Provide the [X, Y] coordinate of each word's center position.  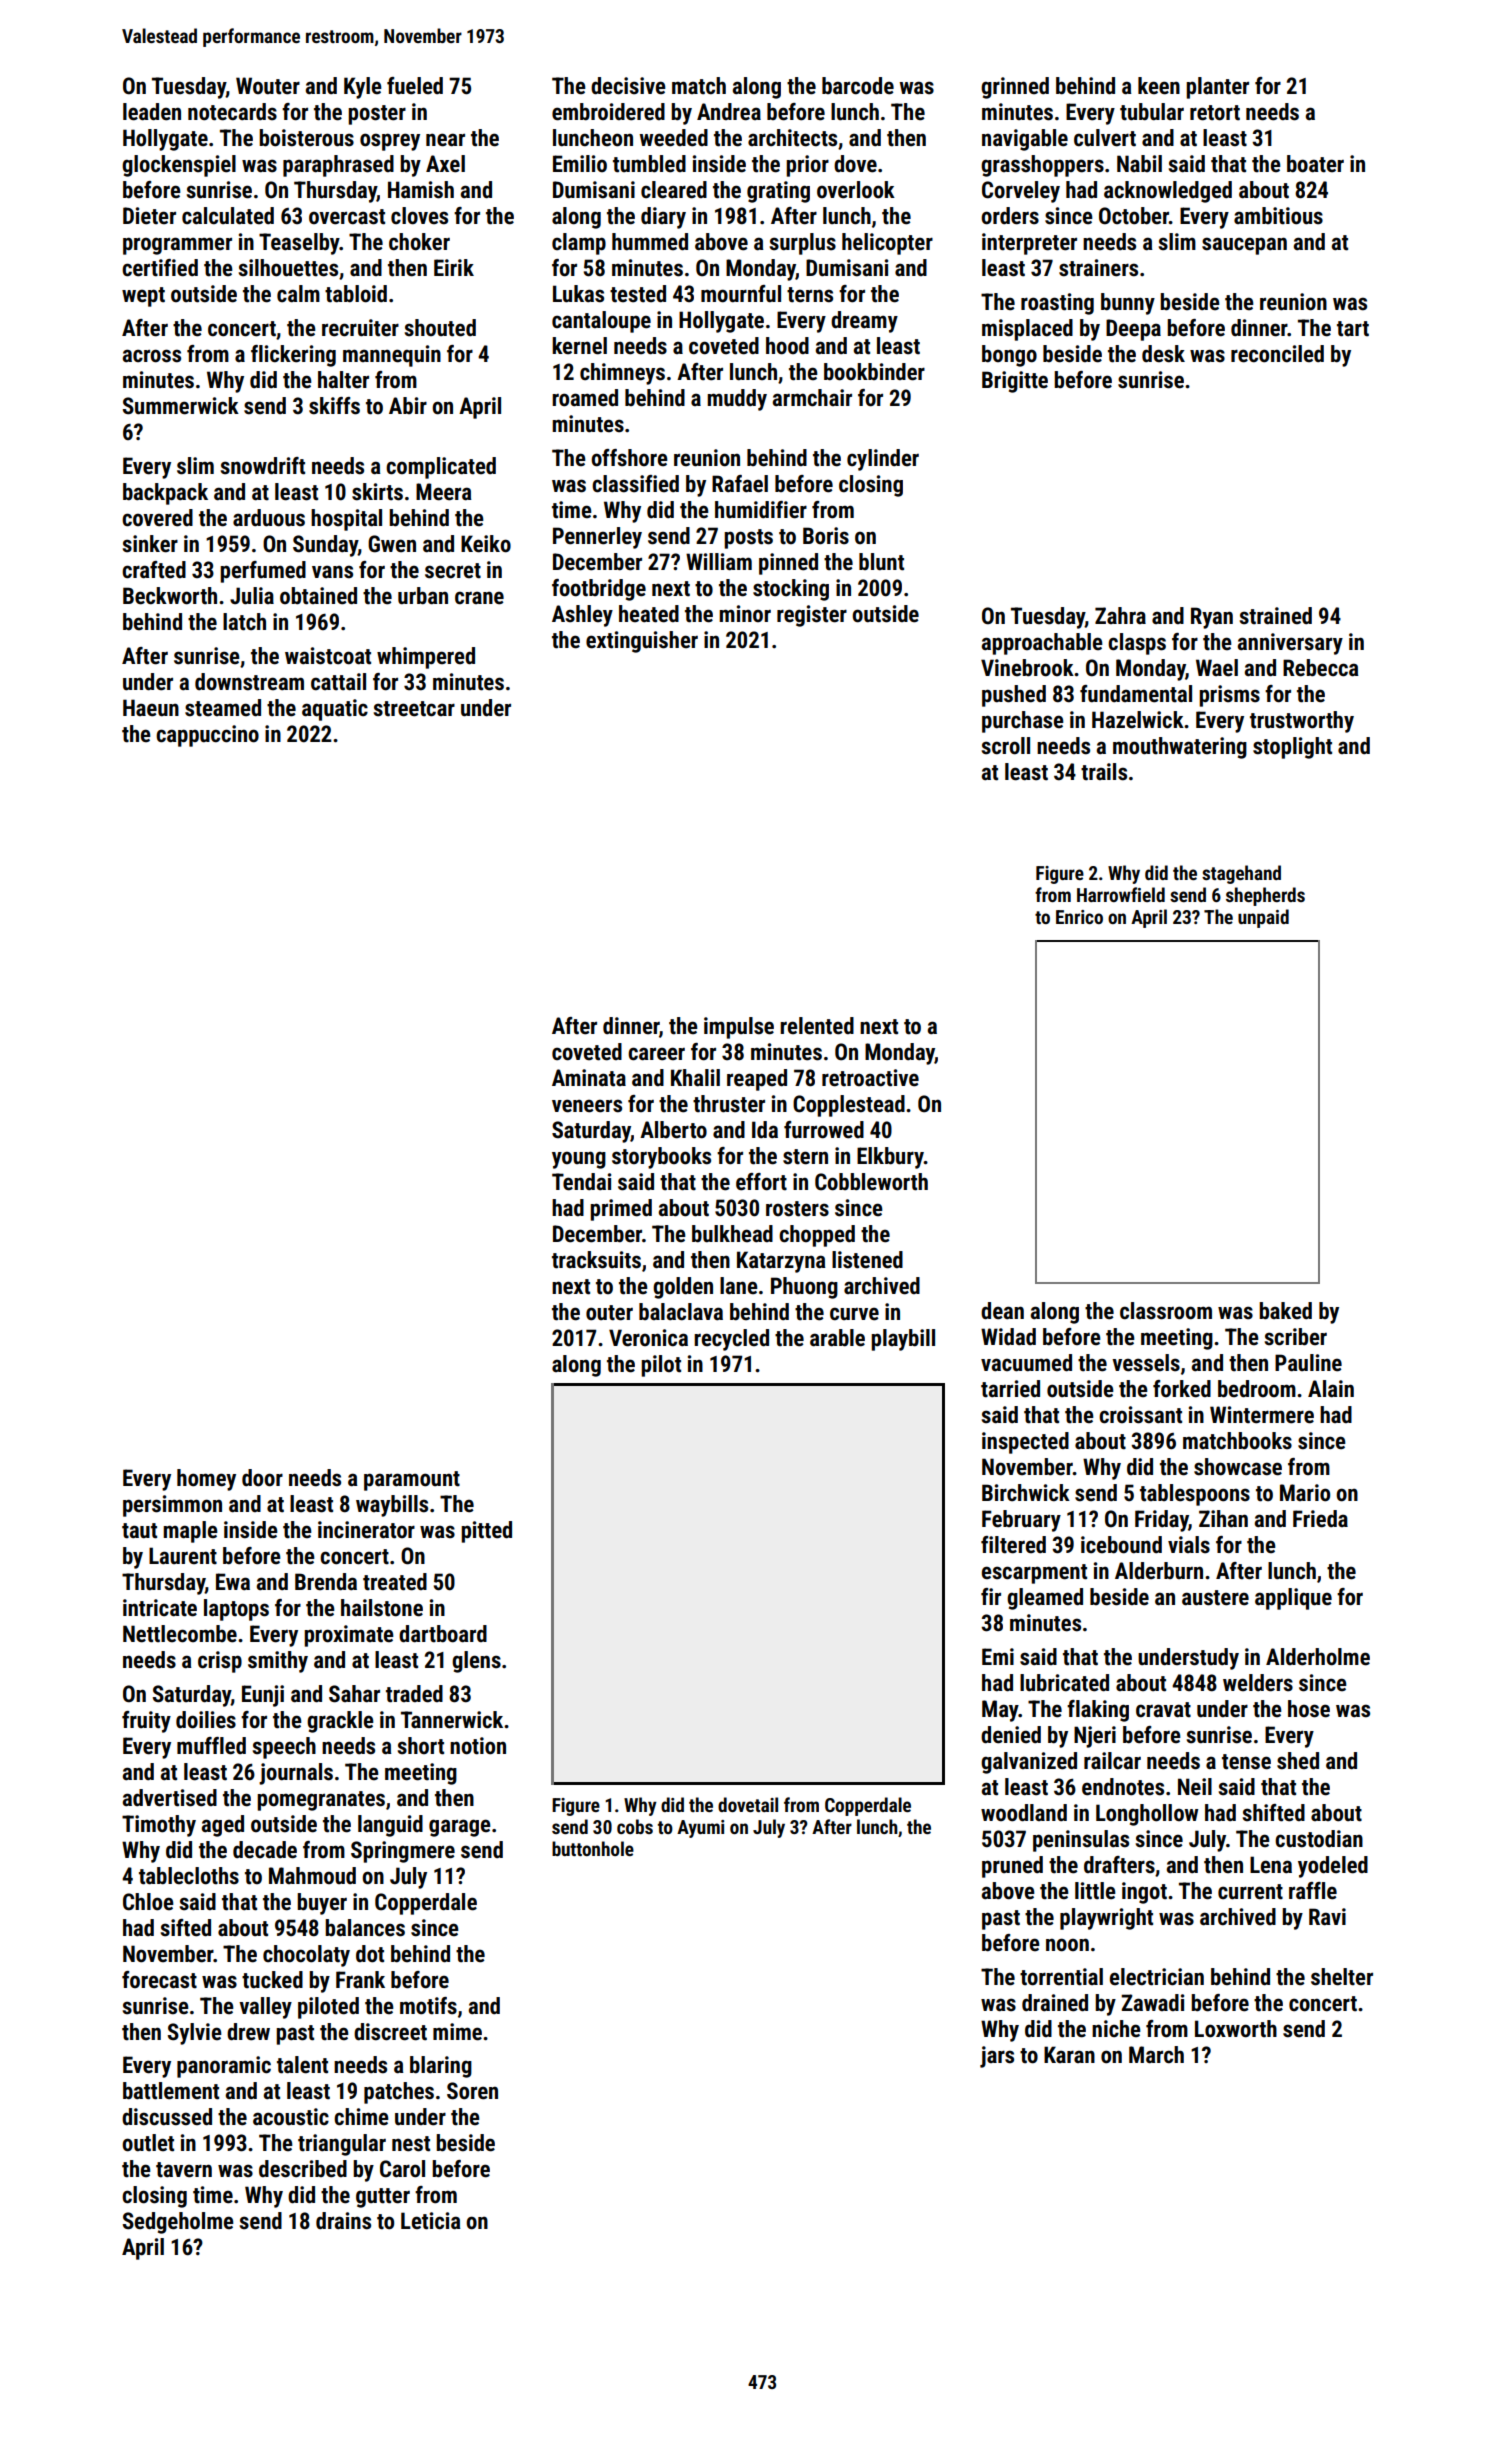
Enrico [1079, 917]
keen [1159, 86]
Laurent [183, 1556]
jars [997, 2057]
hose [1309, 1709]
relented [817, 1026]
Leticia [431, 2221]
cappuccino [207, 736]
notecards [232, 112]
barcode [858, 86]
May [1000, 1711]
